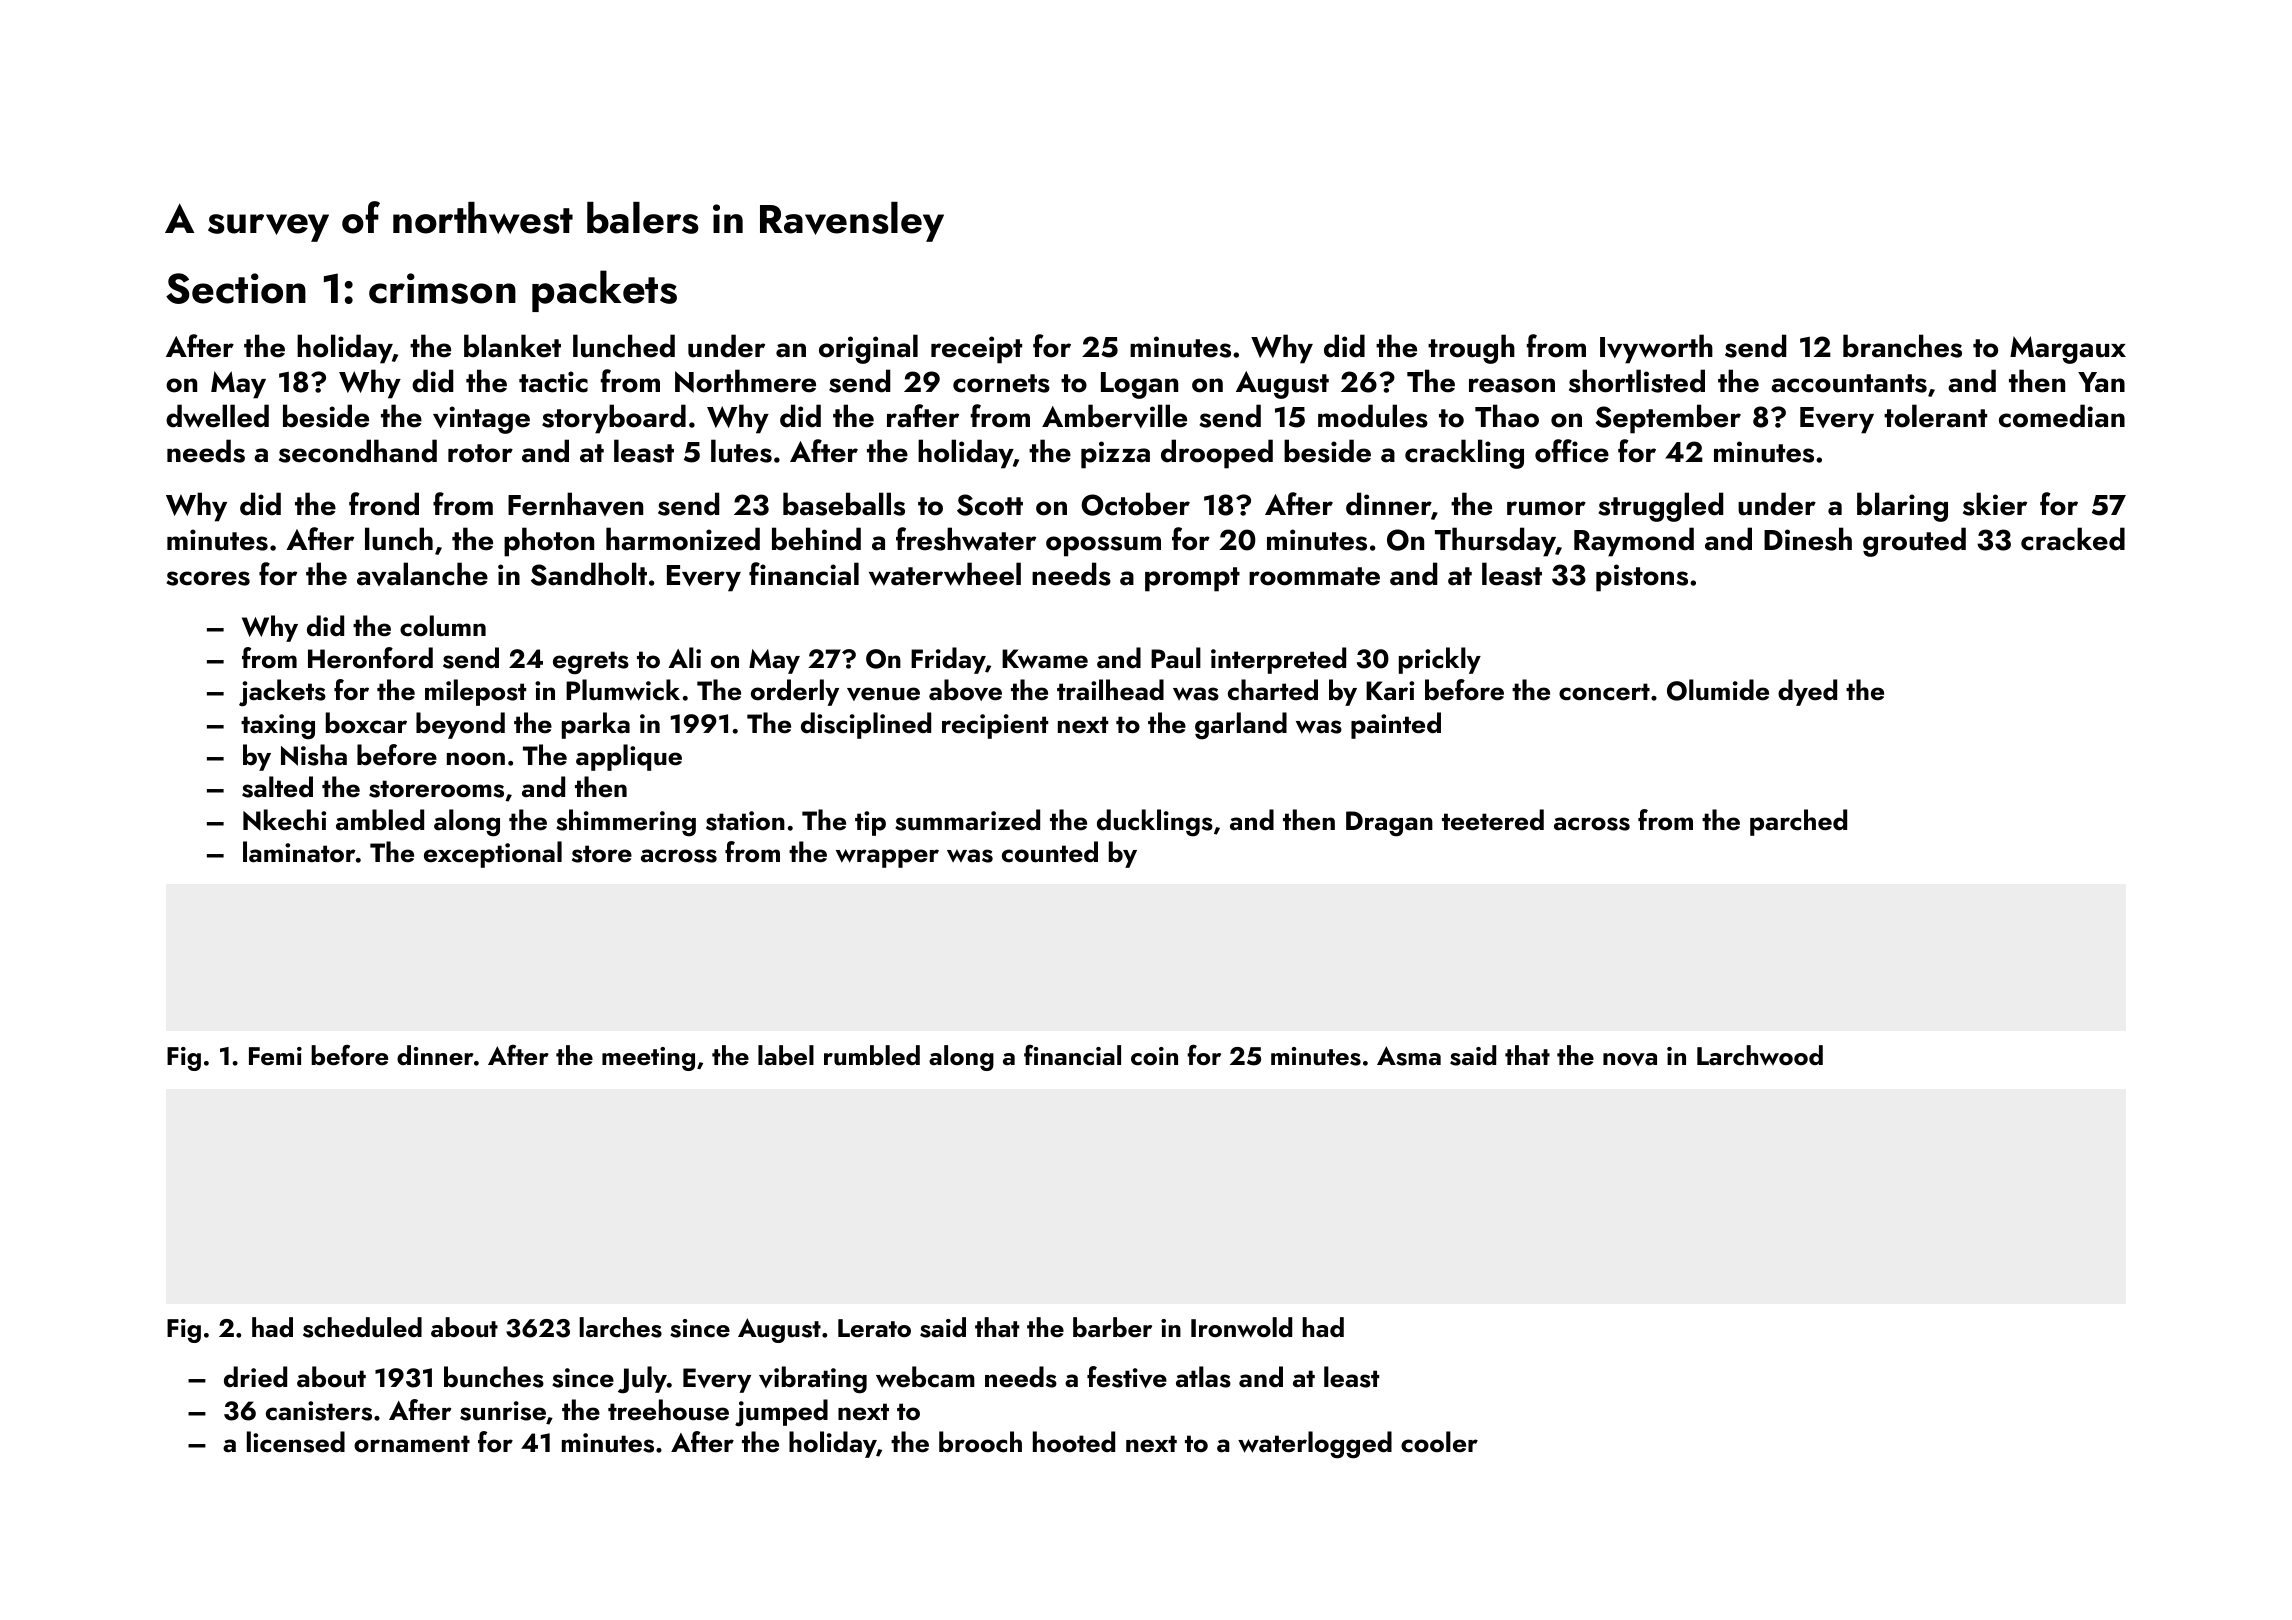 Image resolution: width=2292 pixels, height=1620 pixels. What do you see at coordinates (493, 854) in the document?
I see `exceptional` at bounding box center [493, 854].
